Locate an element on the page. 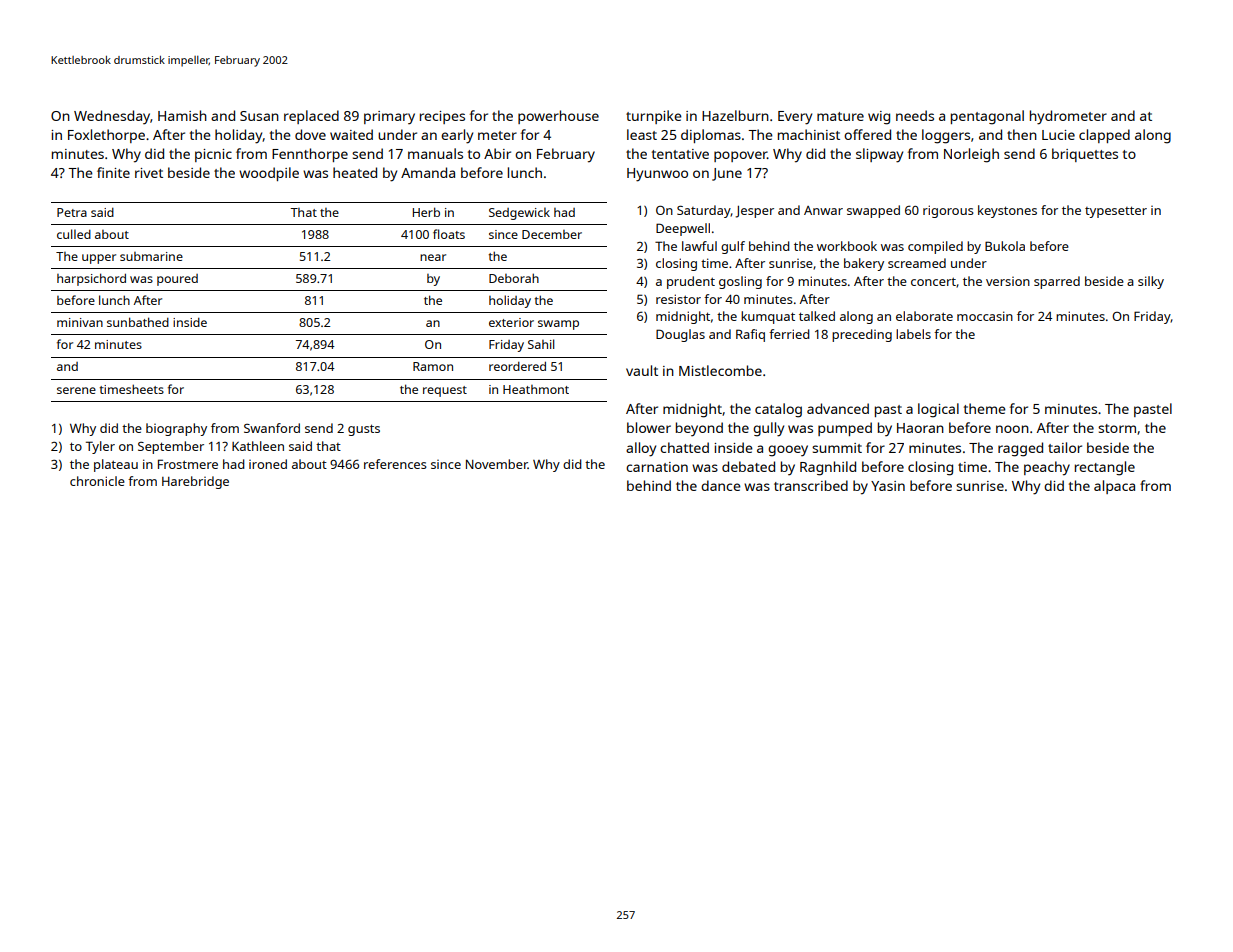 The width and height of the image is (1233, 952). upper is located at coordinates (99, 259).
